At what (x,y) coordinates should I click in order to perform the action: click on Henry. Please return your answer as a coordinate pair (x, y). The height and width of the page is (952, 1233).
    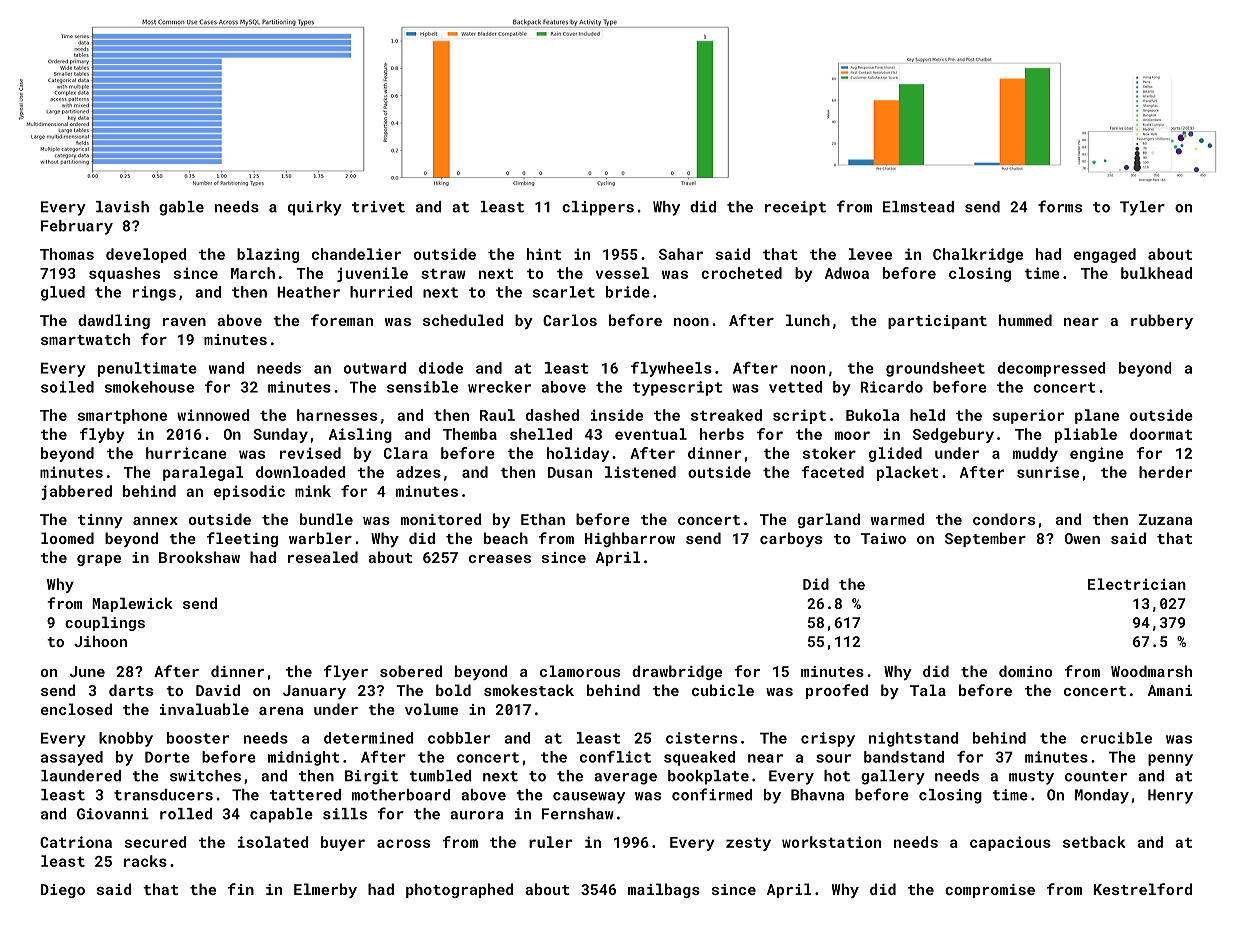
    Looking at the image, I should click on (1170, 796).
